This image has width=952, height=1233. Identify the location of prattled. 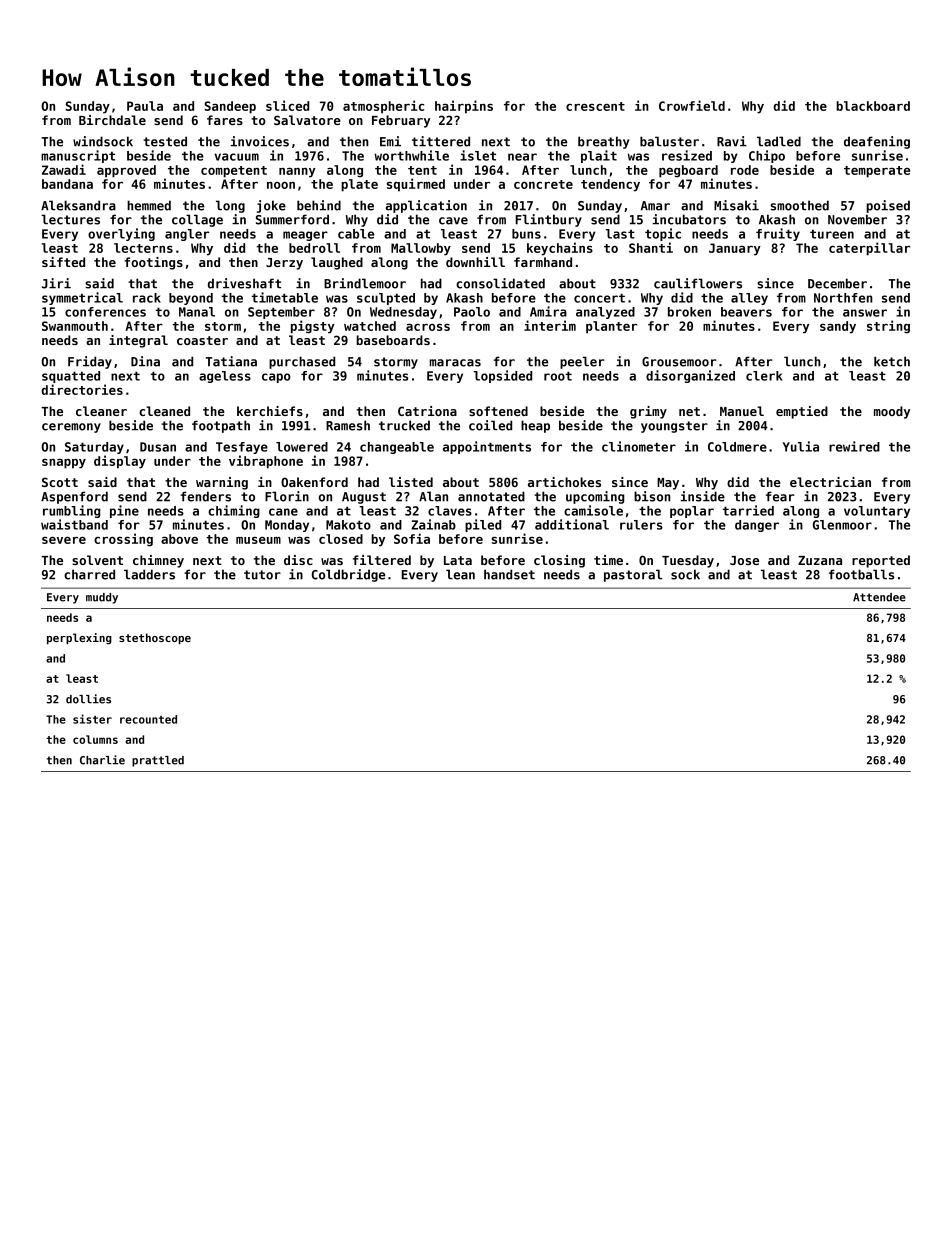
(158, 761).
